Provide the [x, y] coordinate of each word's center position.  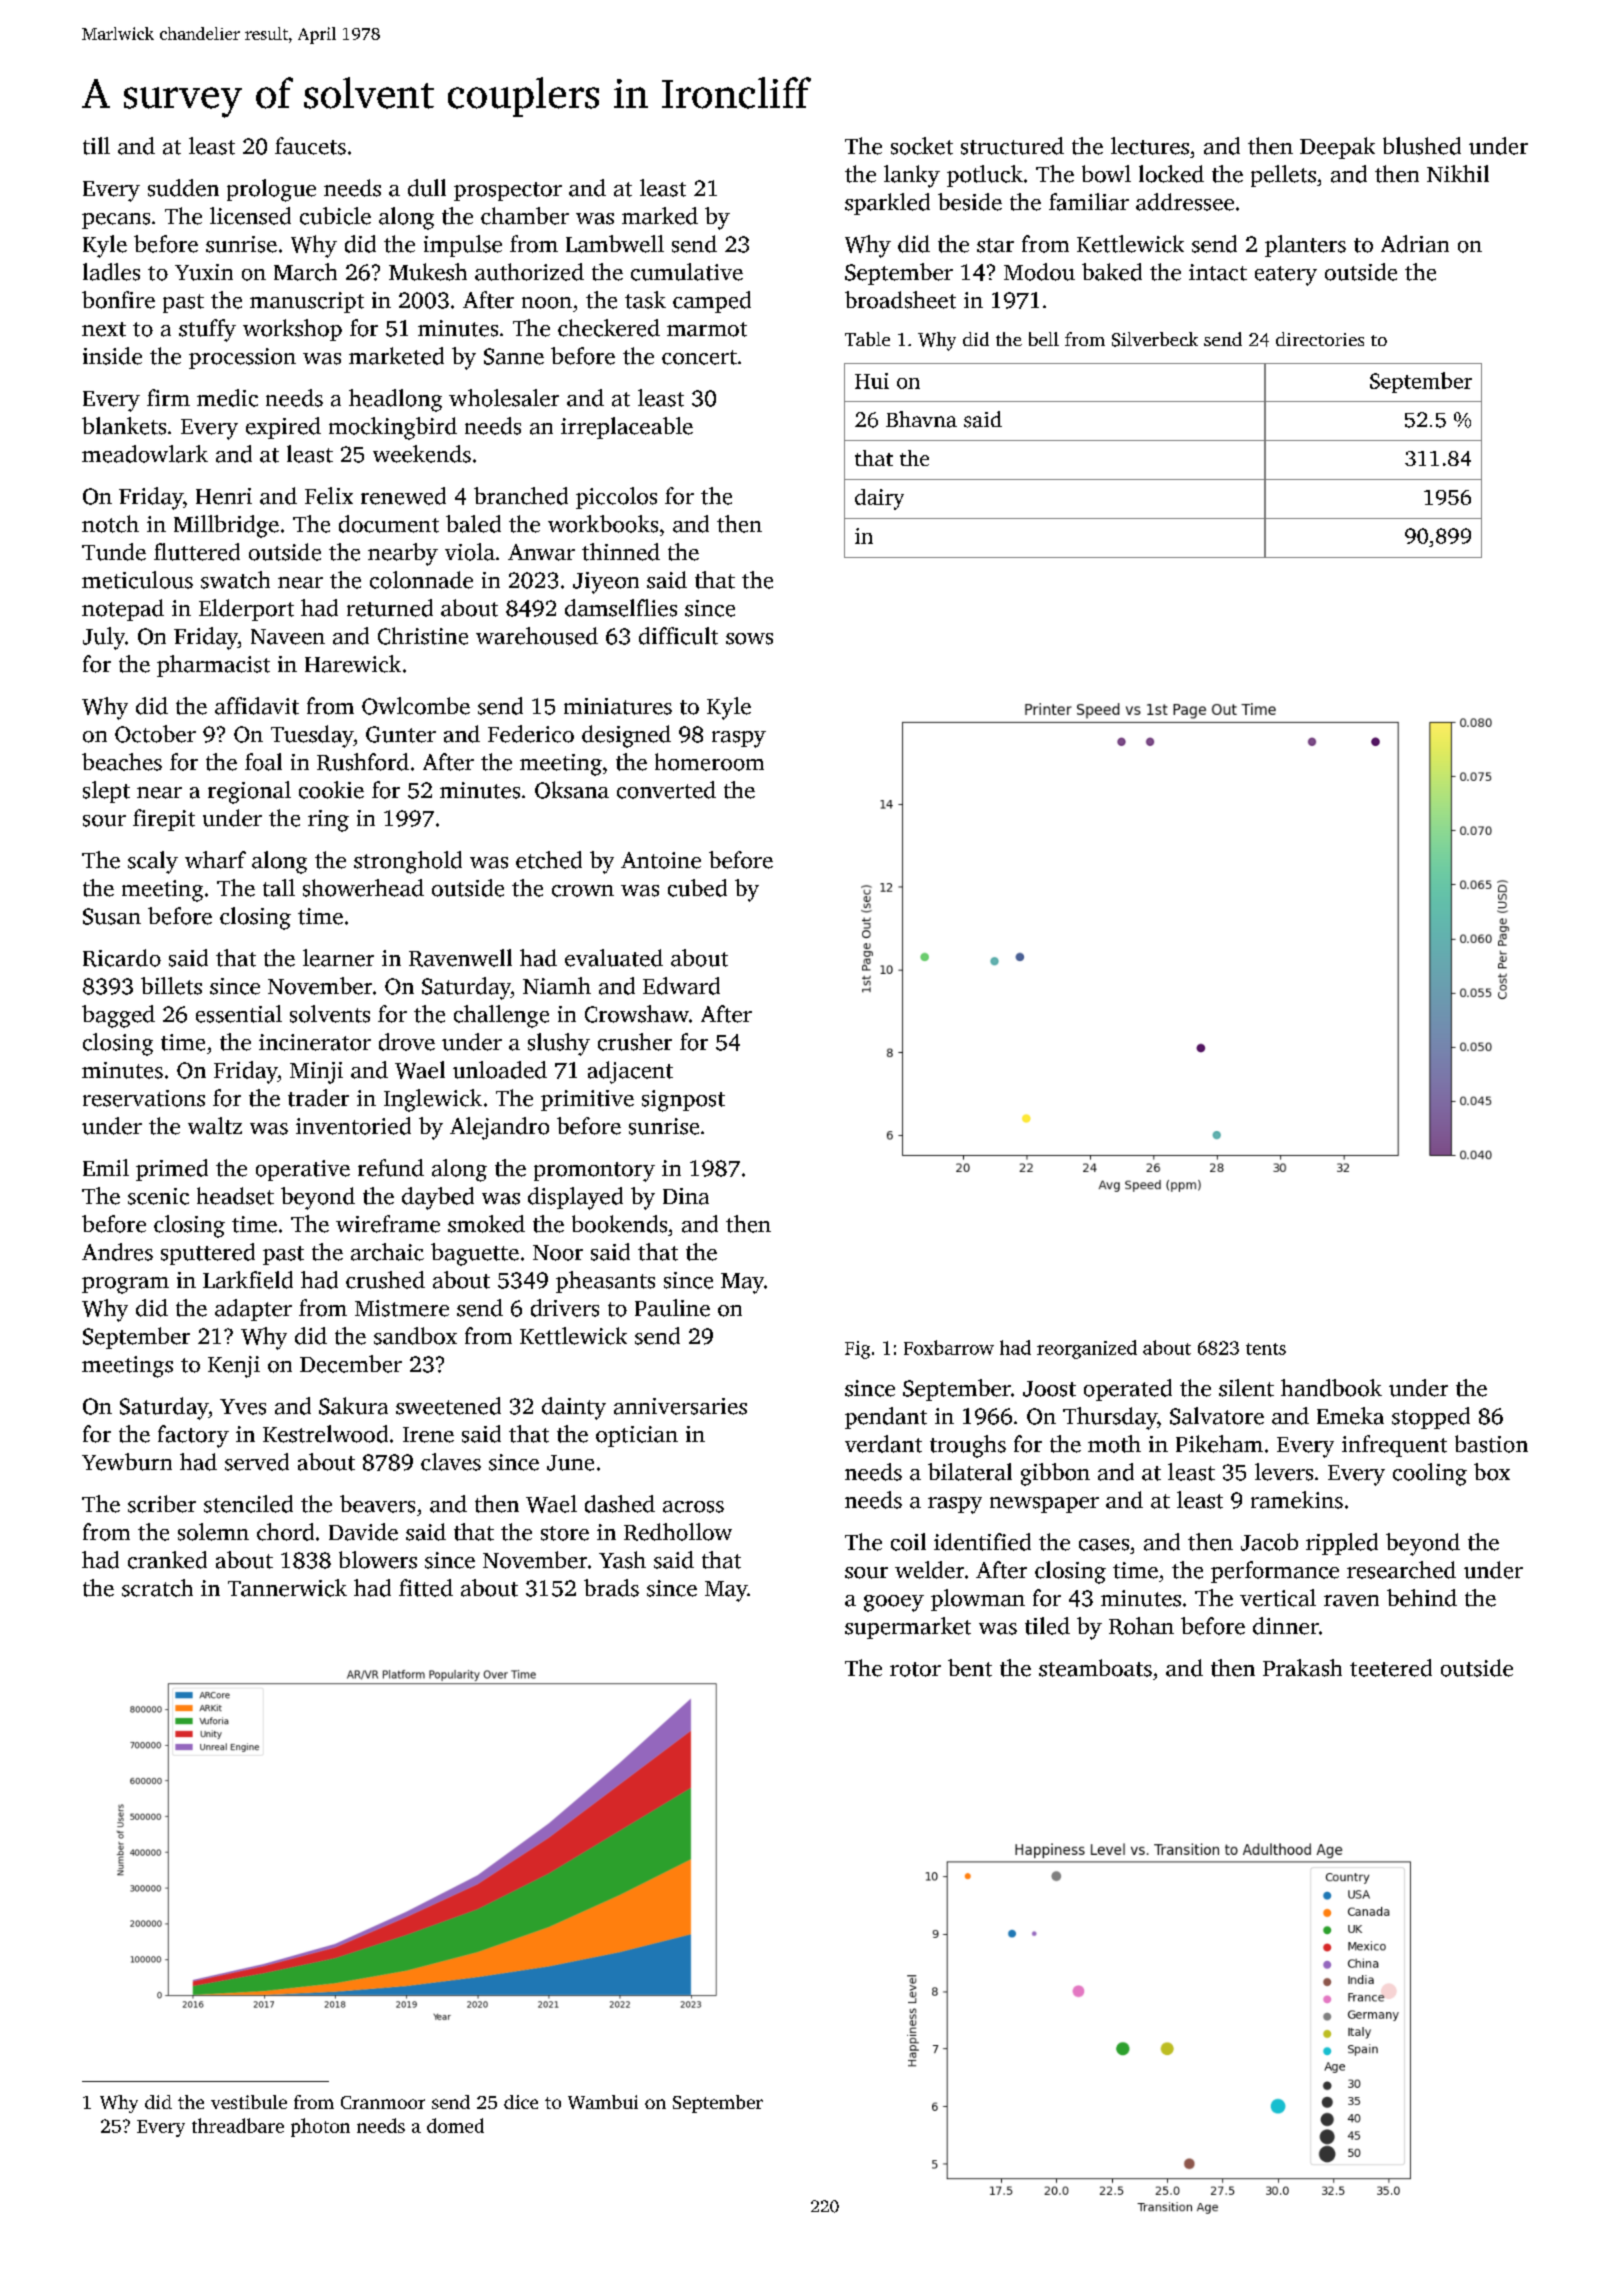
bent [970, 1668]
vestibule [249, 2102]
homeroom [709, 762]
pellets [1283, 176]
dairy [879, 499]
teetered [1391, 1668]
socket [922, 146]
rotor [915, 1669]
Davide [363, 1532]
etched [549, 860]
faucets [310, 146]
